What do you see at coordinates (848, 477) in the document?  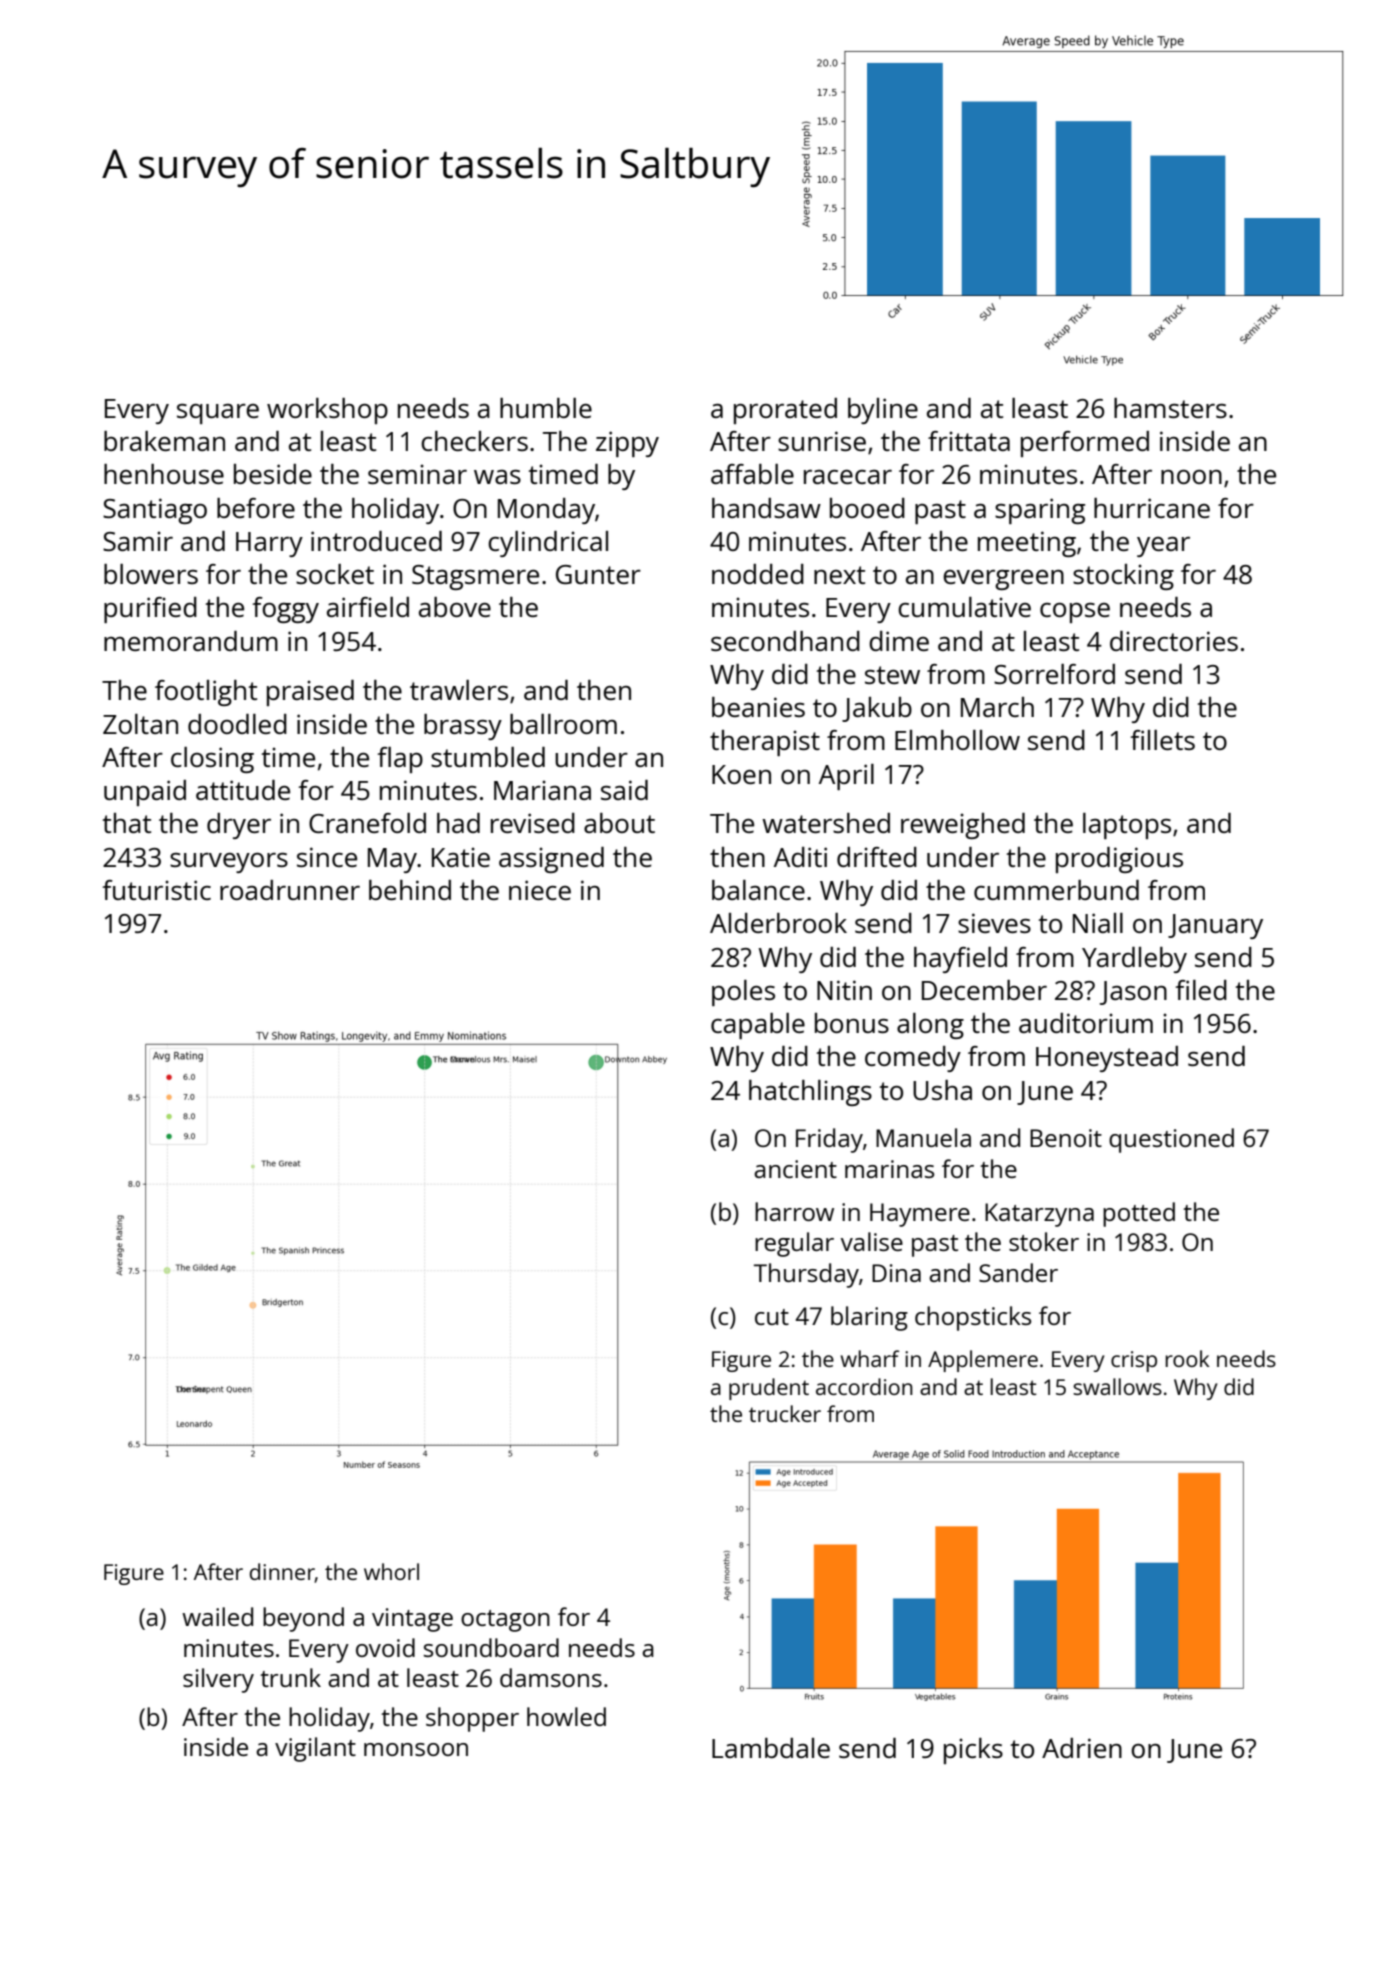 I see `racecar` at bounding box center [848, 477].
